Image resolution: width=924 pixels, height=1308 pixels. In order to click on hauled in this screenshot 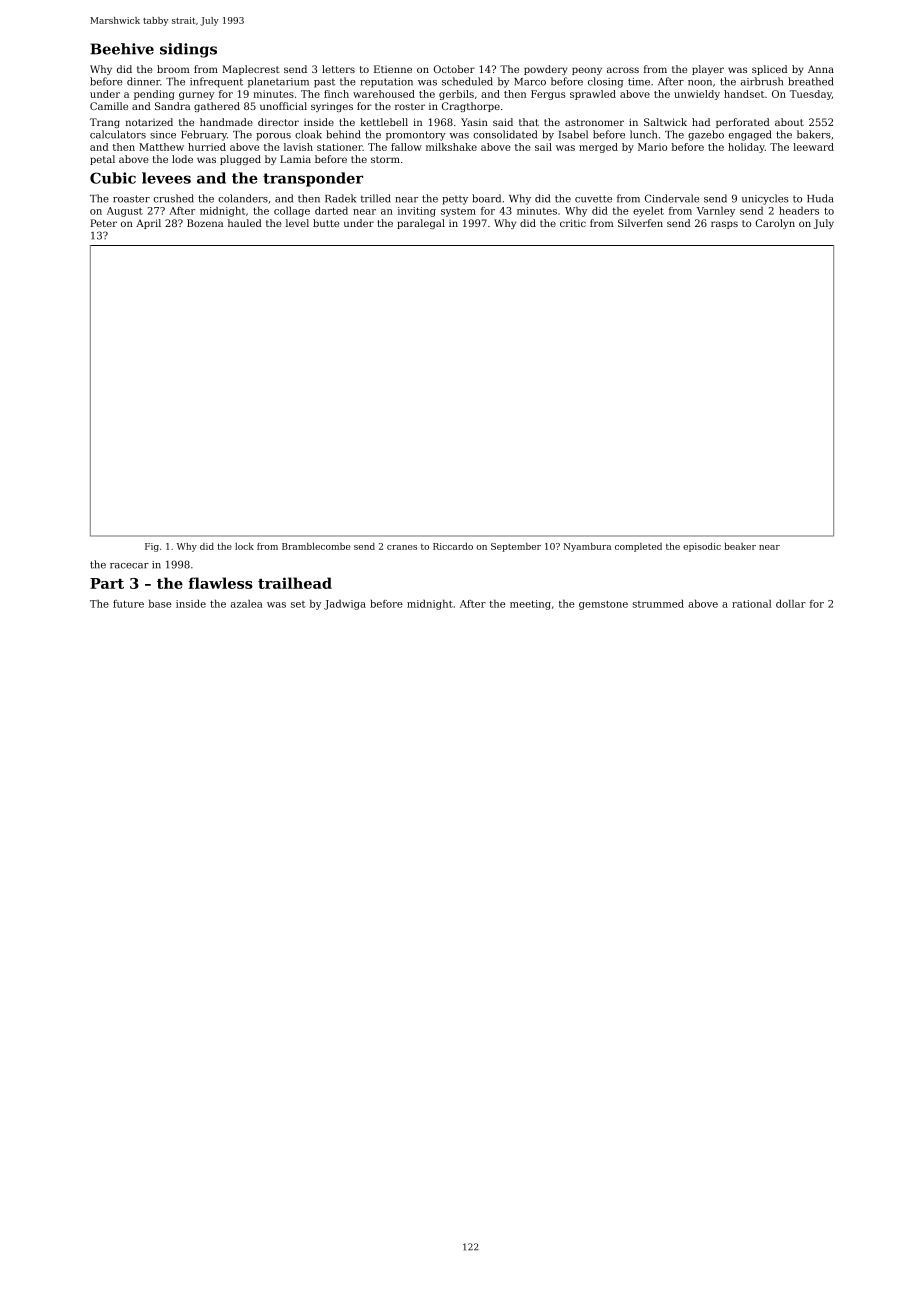, I will do `click(245, 223)`.
